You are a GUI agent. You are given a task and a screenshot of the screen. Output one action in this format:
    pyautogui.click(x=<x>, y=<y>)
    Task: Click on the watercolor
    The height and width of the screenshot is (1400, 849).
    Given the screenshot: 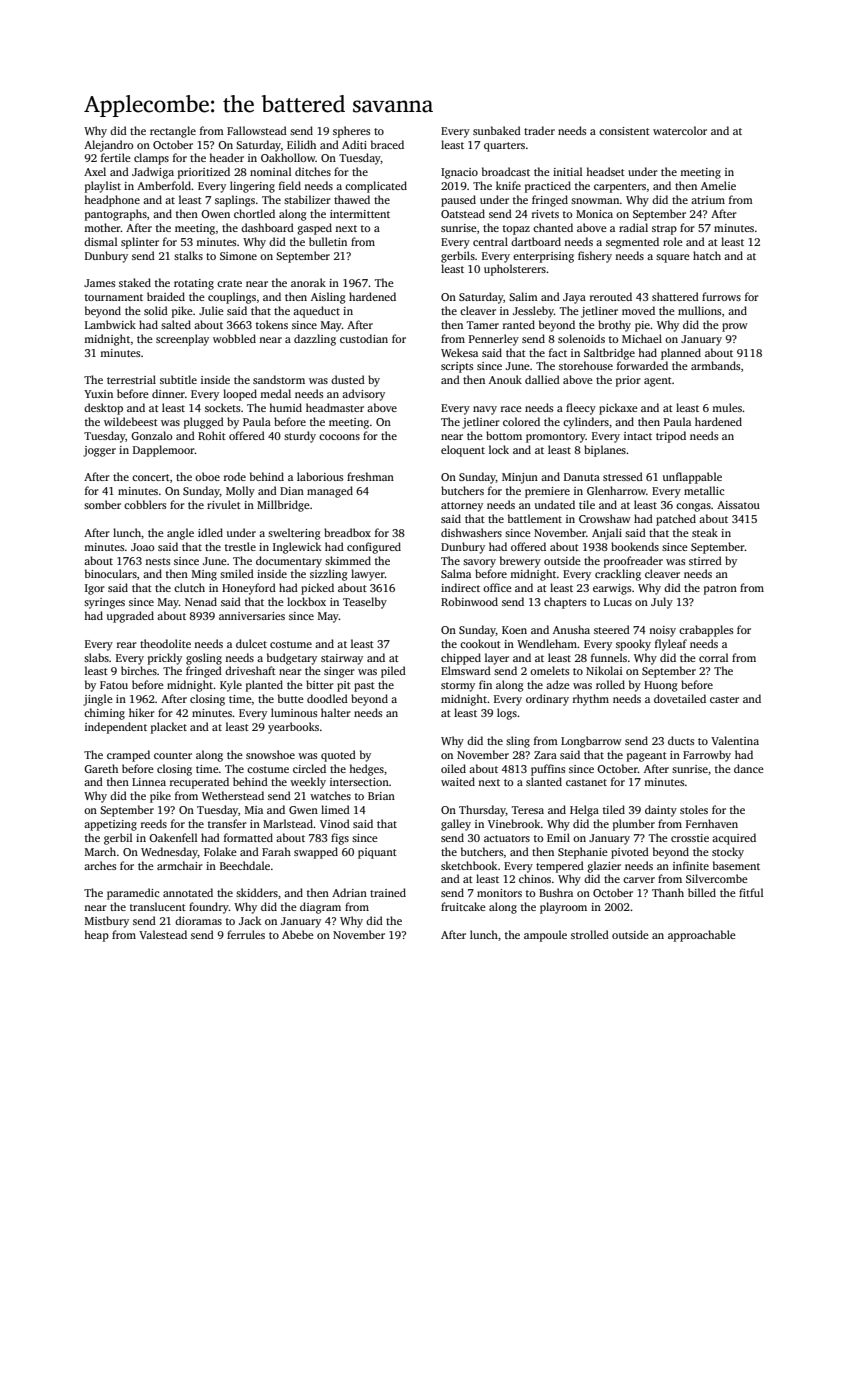 What is the action you would take?
    pyautogui.click(x=680, y=130)
